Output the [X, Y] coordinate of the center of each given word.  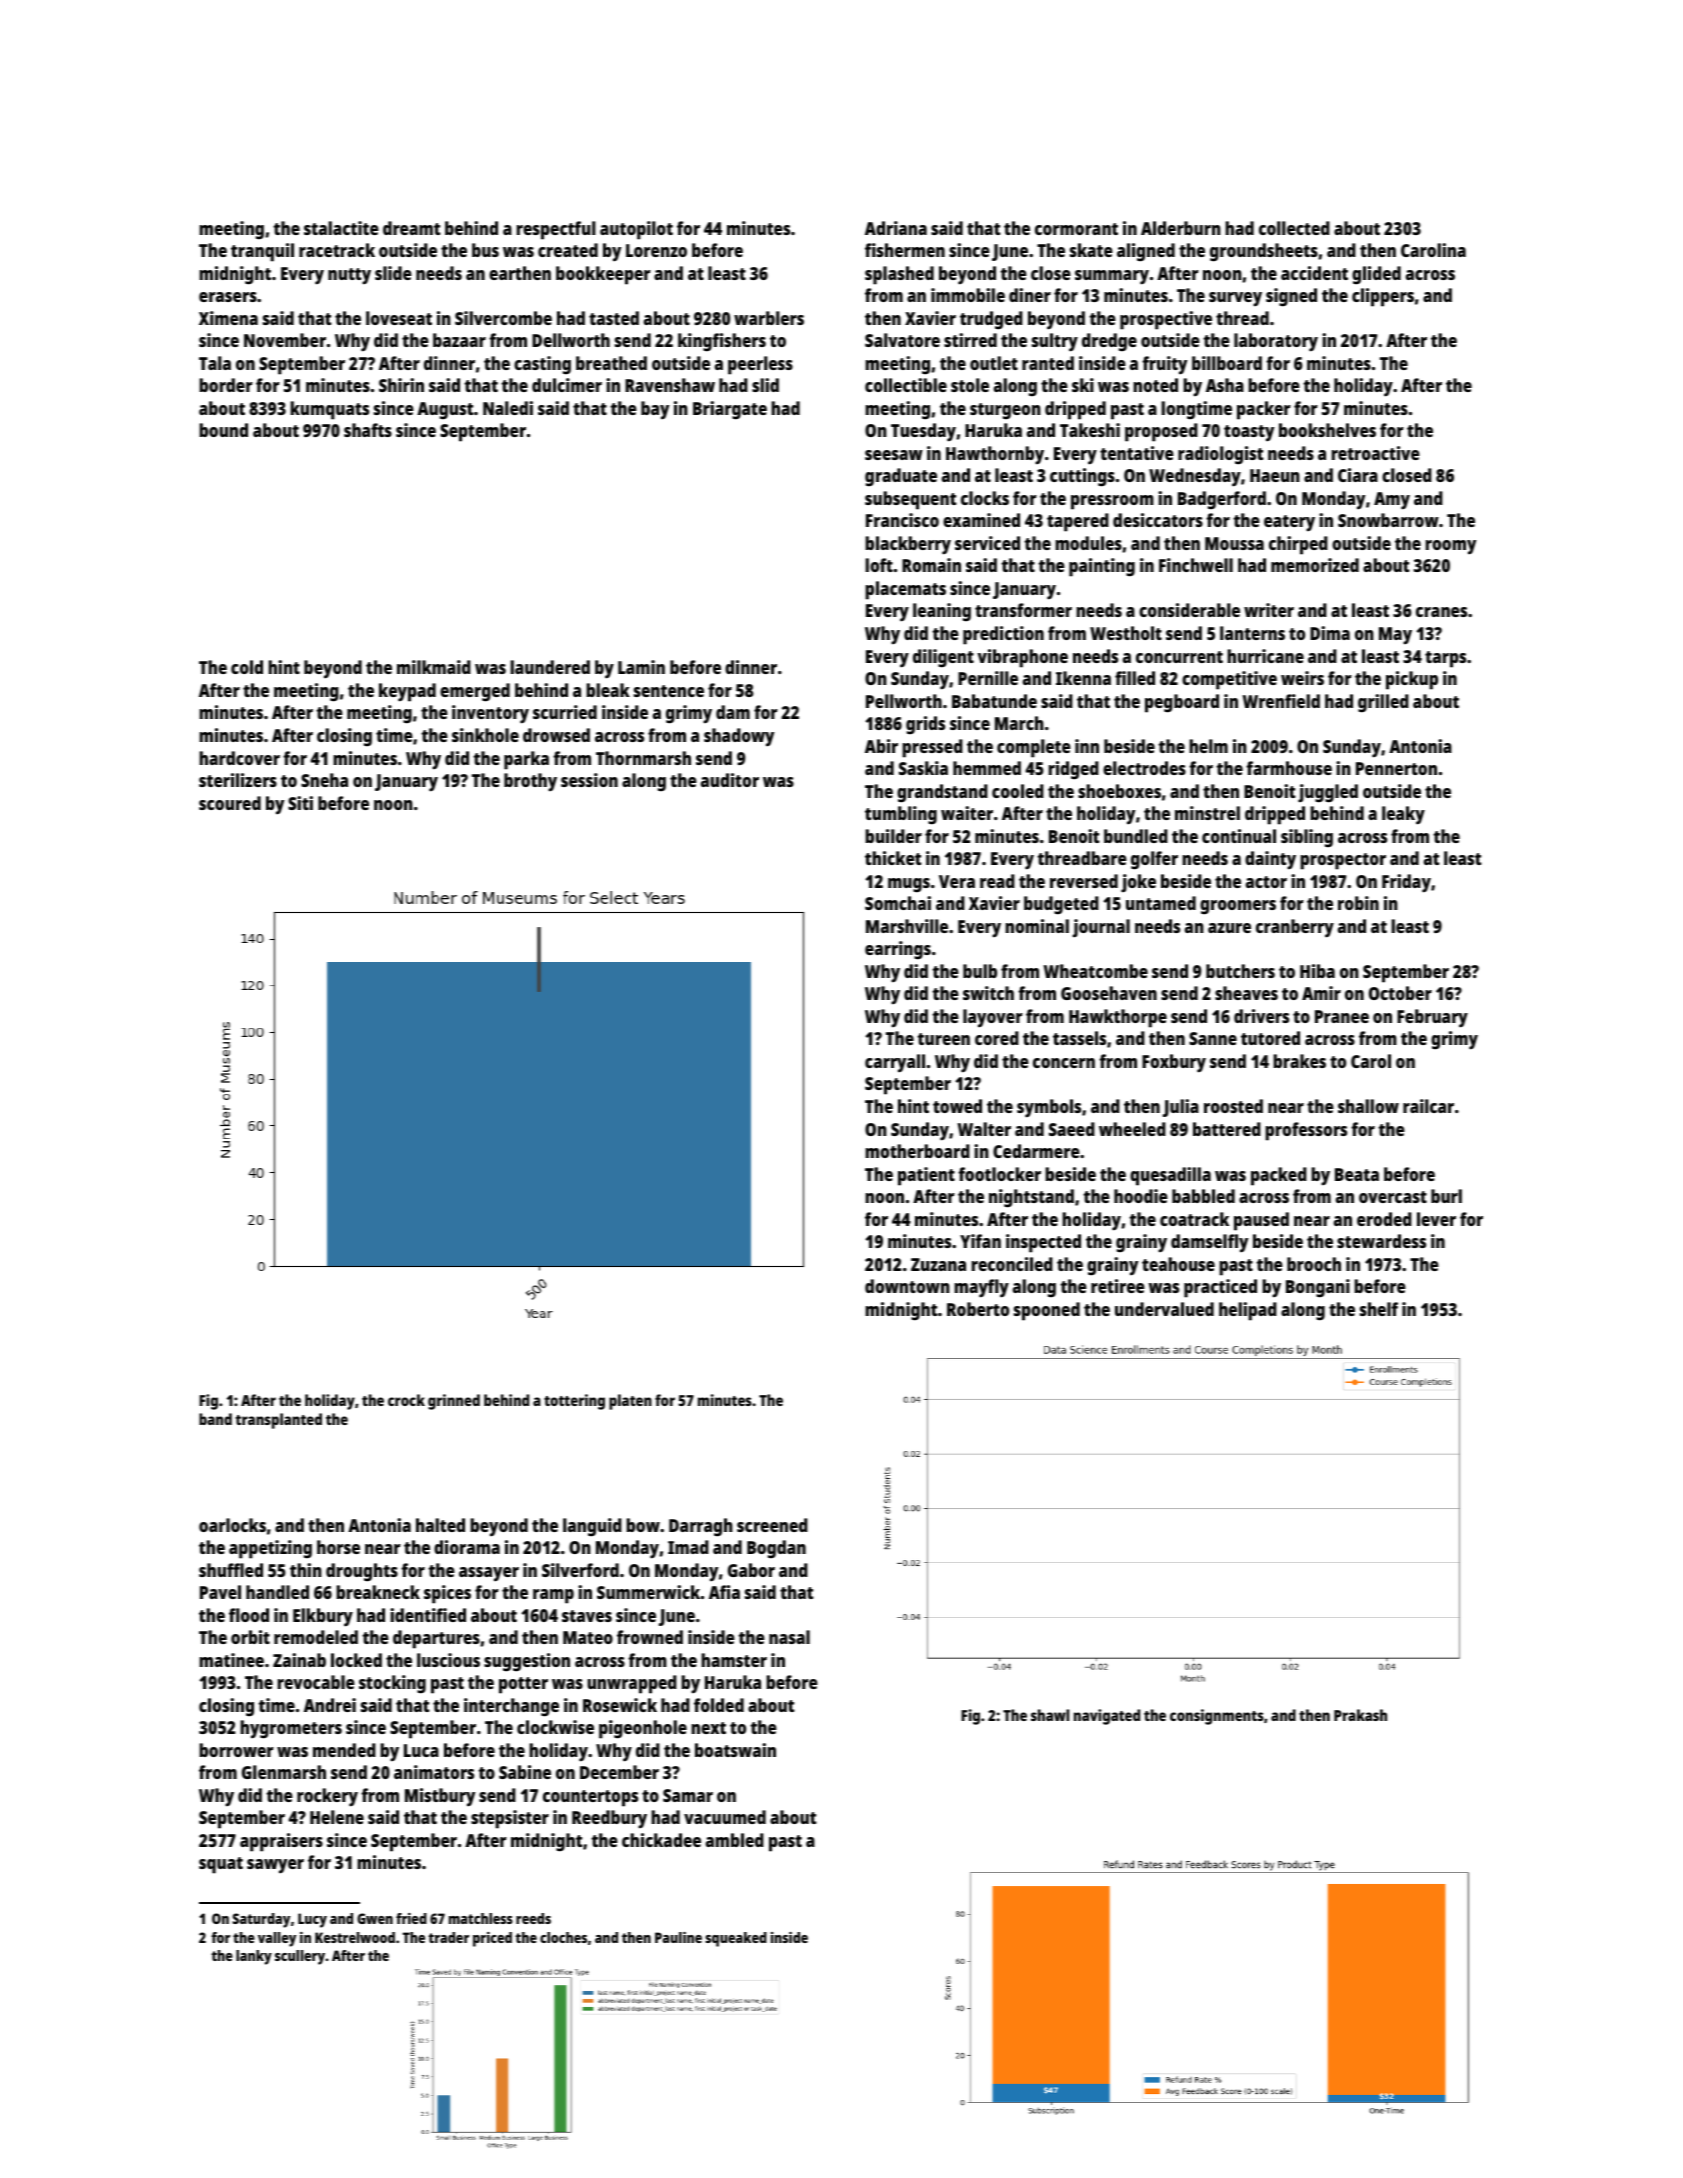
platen [630, 1402]
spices [447, 1594]
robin [1358, 903]
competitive [1229, 680]
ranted [1048, 363]
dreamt [412, 228]
